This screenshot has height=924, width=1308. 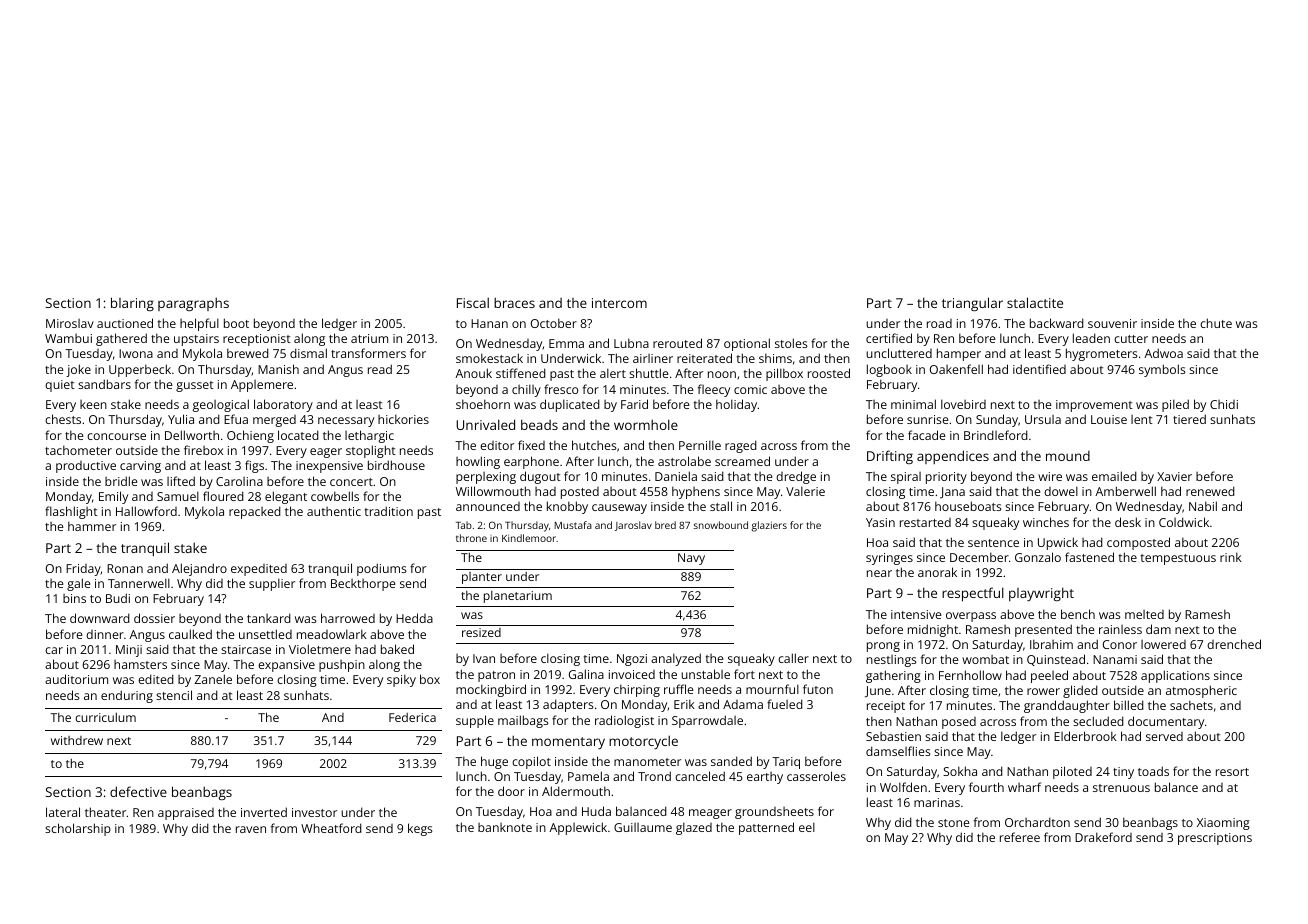 What do you see at coordinates (78, 829) in the screenshot?
I see `scholarship` at bounding box center [78, 829].
